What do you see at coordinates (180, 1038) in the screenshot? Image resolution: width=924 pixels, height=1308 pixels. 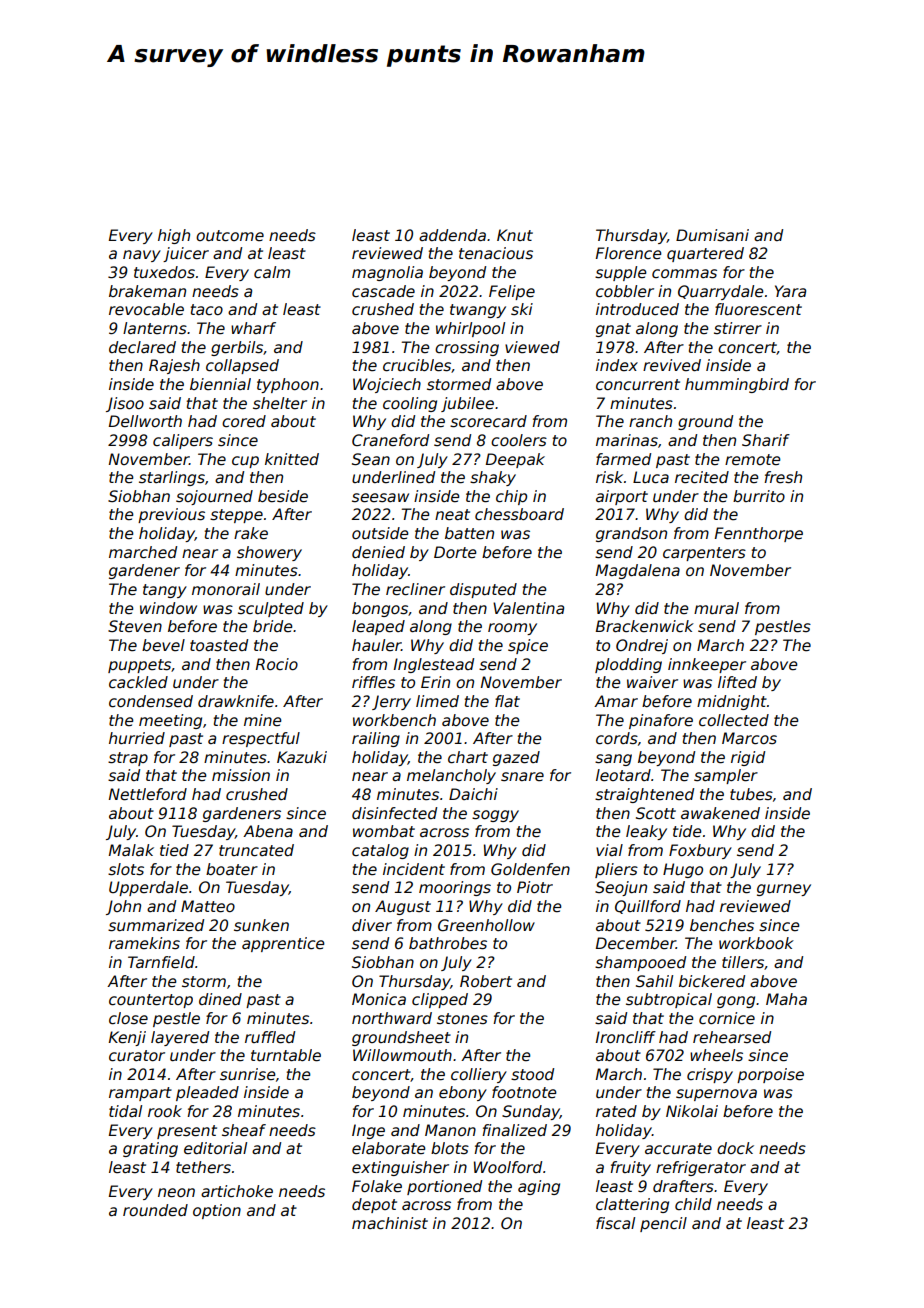 I see `layered` at bounding box center [180, 1038].
